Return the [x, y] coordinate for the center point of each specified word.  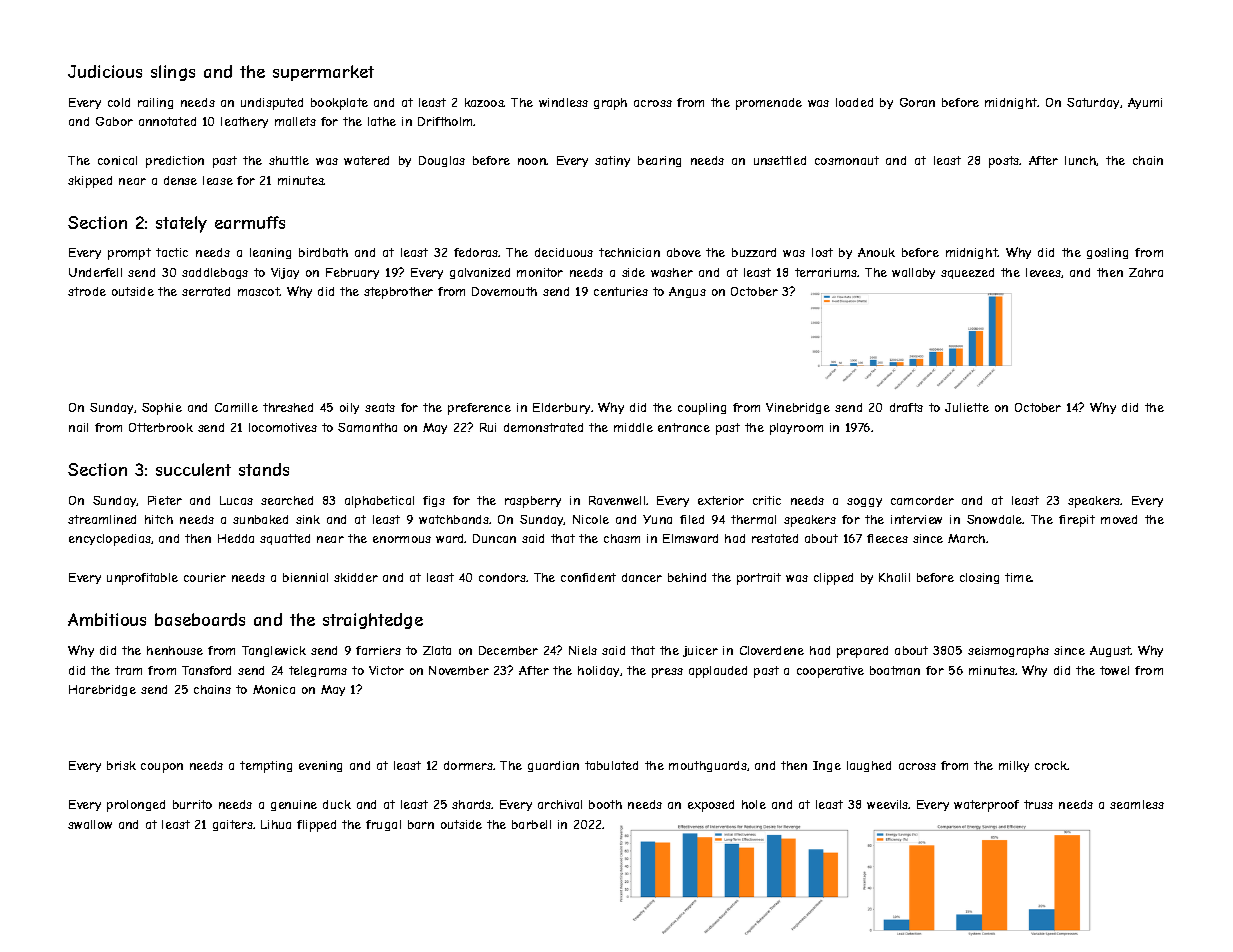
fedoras [476, 252]
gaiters [233, 825]
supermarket [323, 73]
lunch [1081, 161]
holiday [598, 671]
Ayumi [1145, 103]
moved [1119, 519]
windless [563, 102]
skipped [90, 182]
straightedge [373, 621]
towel [1114, 670]
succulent [193, 469]
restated [775, 538]
